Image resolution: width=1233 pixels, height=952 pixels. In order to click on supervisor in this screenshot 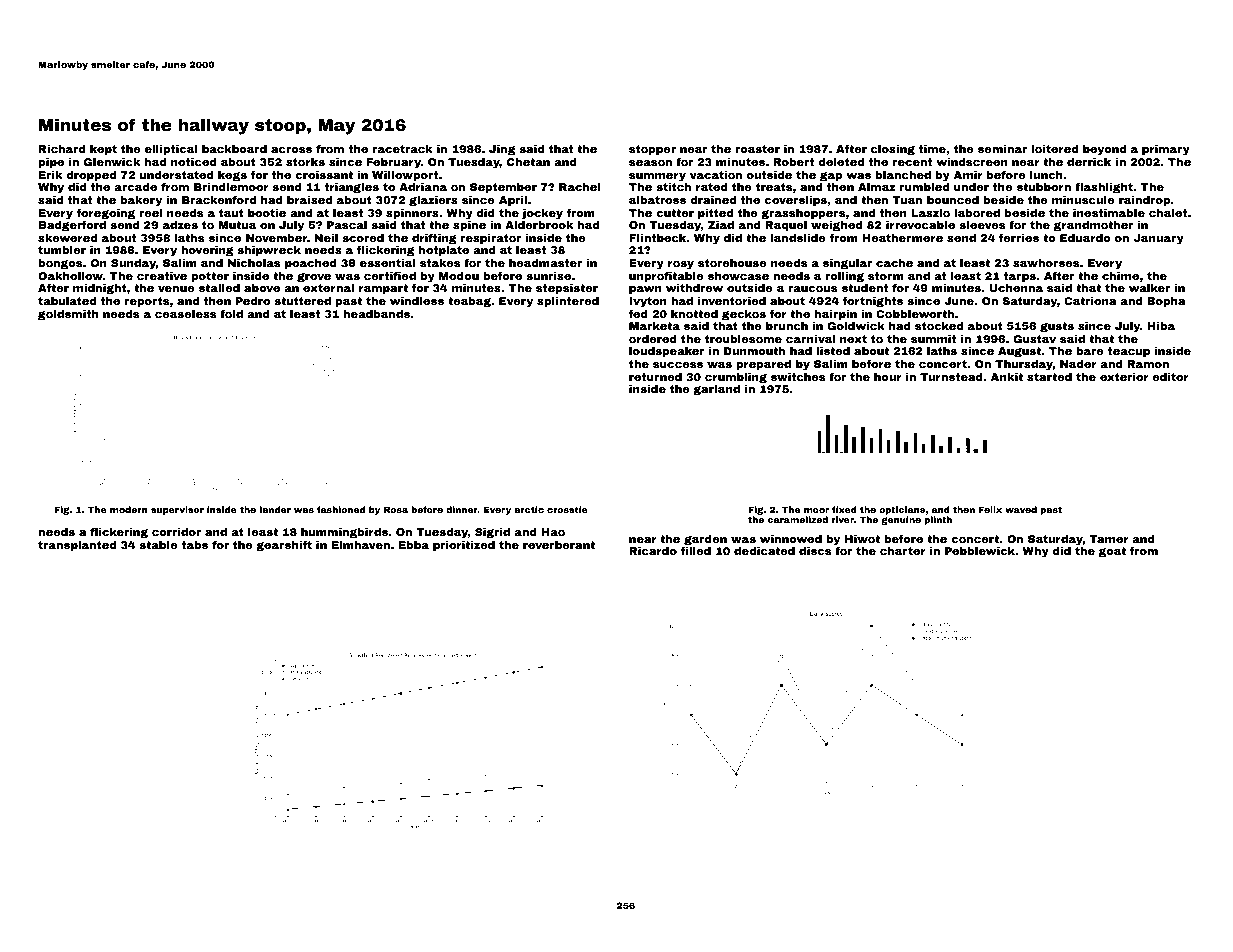, I will do `click(177, 510)`.
